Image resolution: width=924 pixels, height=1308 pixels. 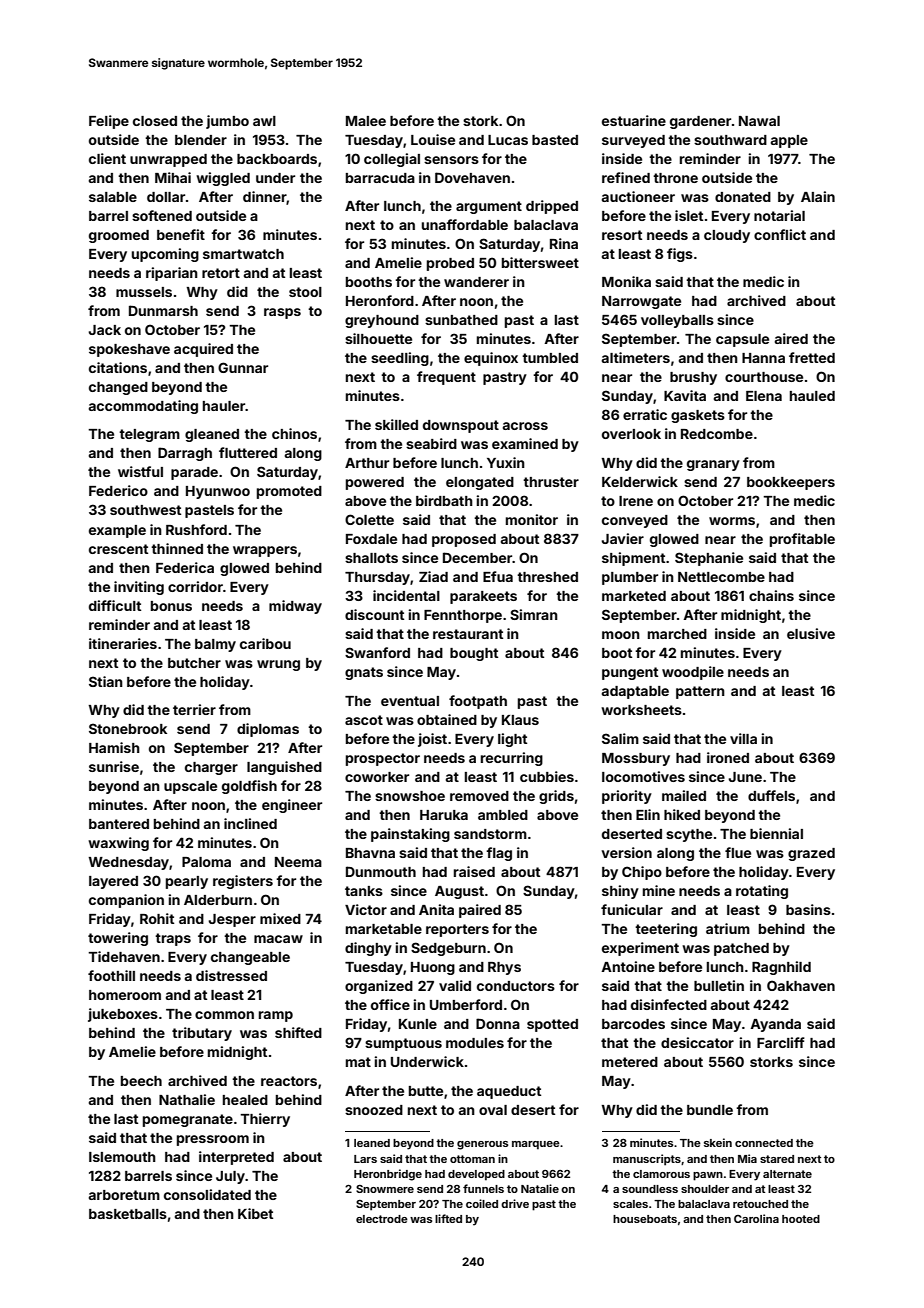 I want to click on Alain, so click(x=818, y=196).
